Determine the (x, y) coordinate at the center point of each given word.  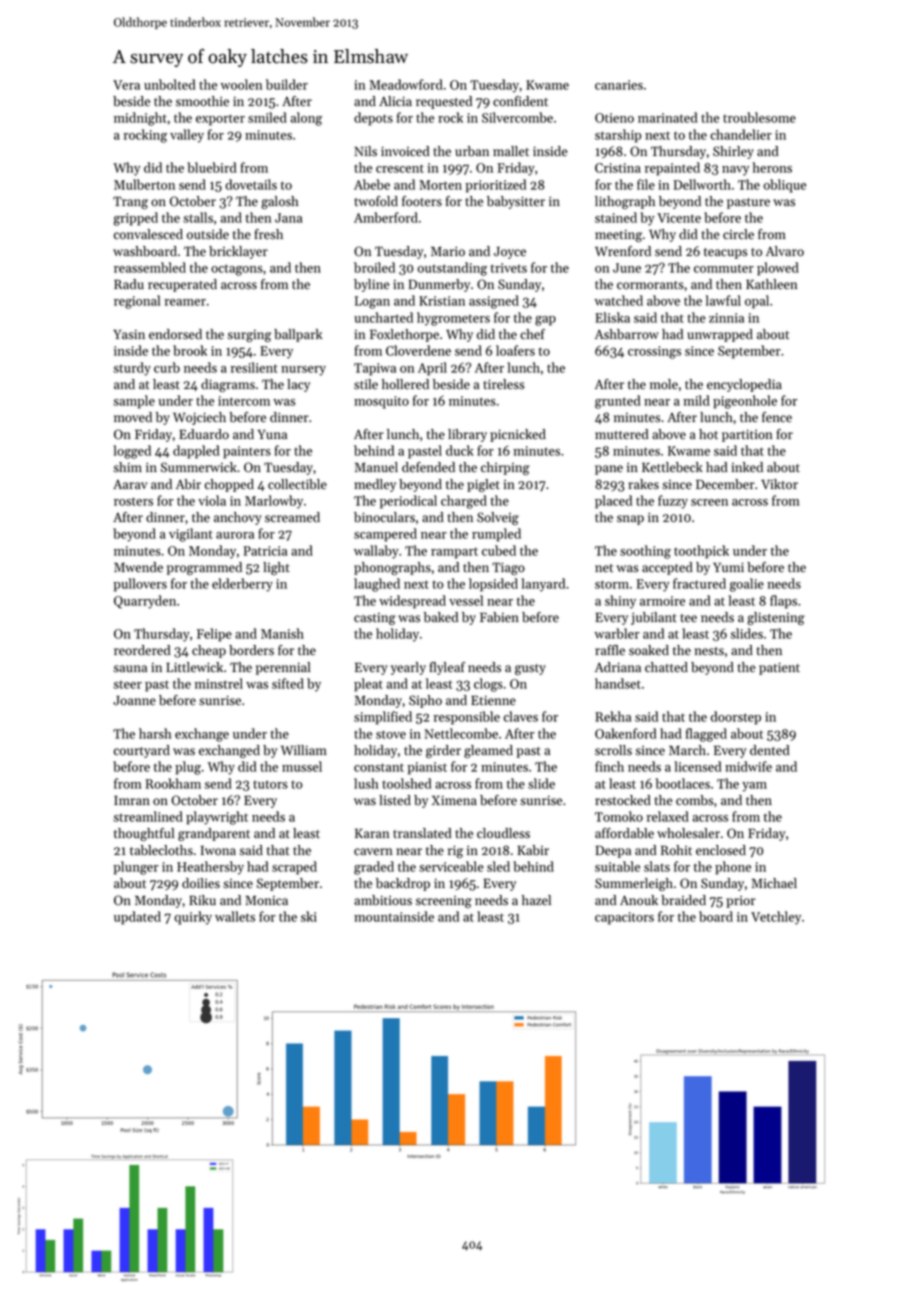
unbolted (169, 84)
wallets (235, 916)
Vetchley (776, 918)
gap (545, 321)
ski (309, 916)
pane (609, 470)
